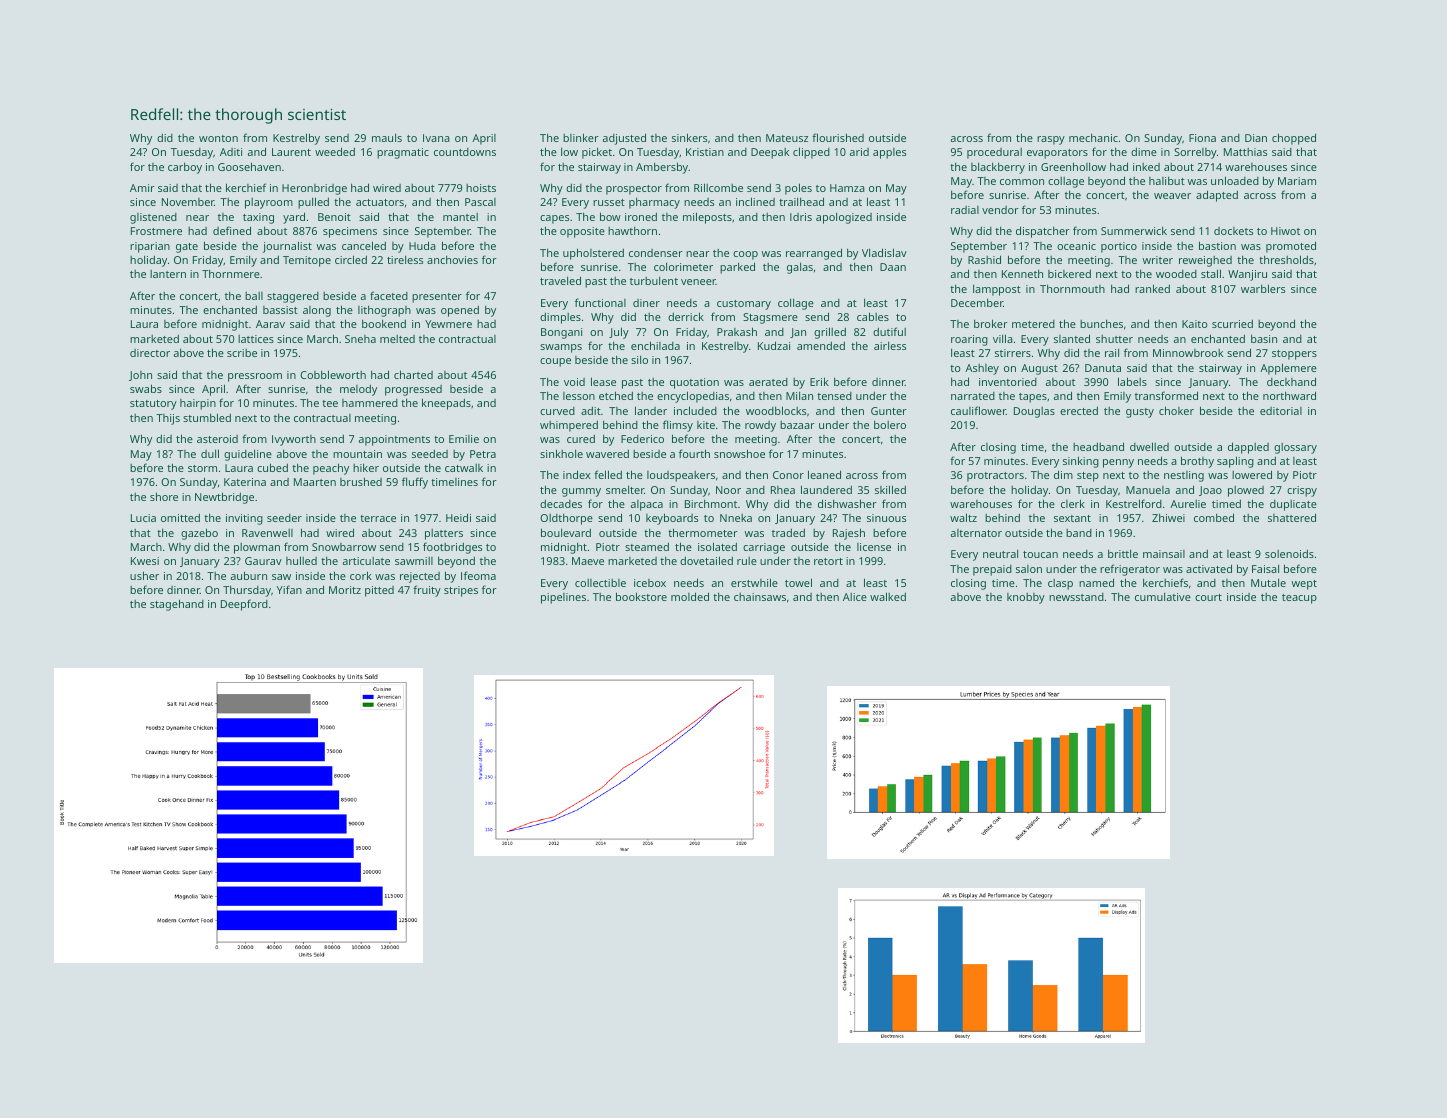  Describe the element at coordinates (267, 533) in the screenshot. I see `Ravenwell` at that location.
